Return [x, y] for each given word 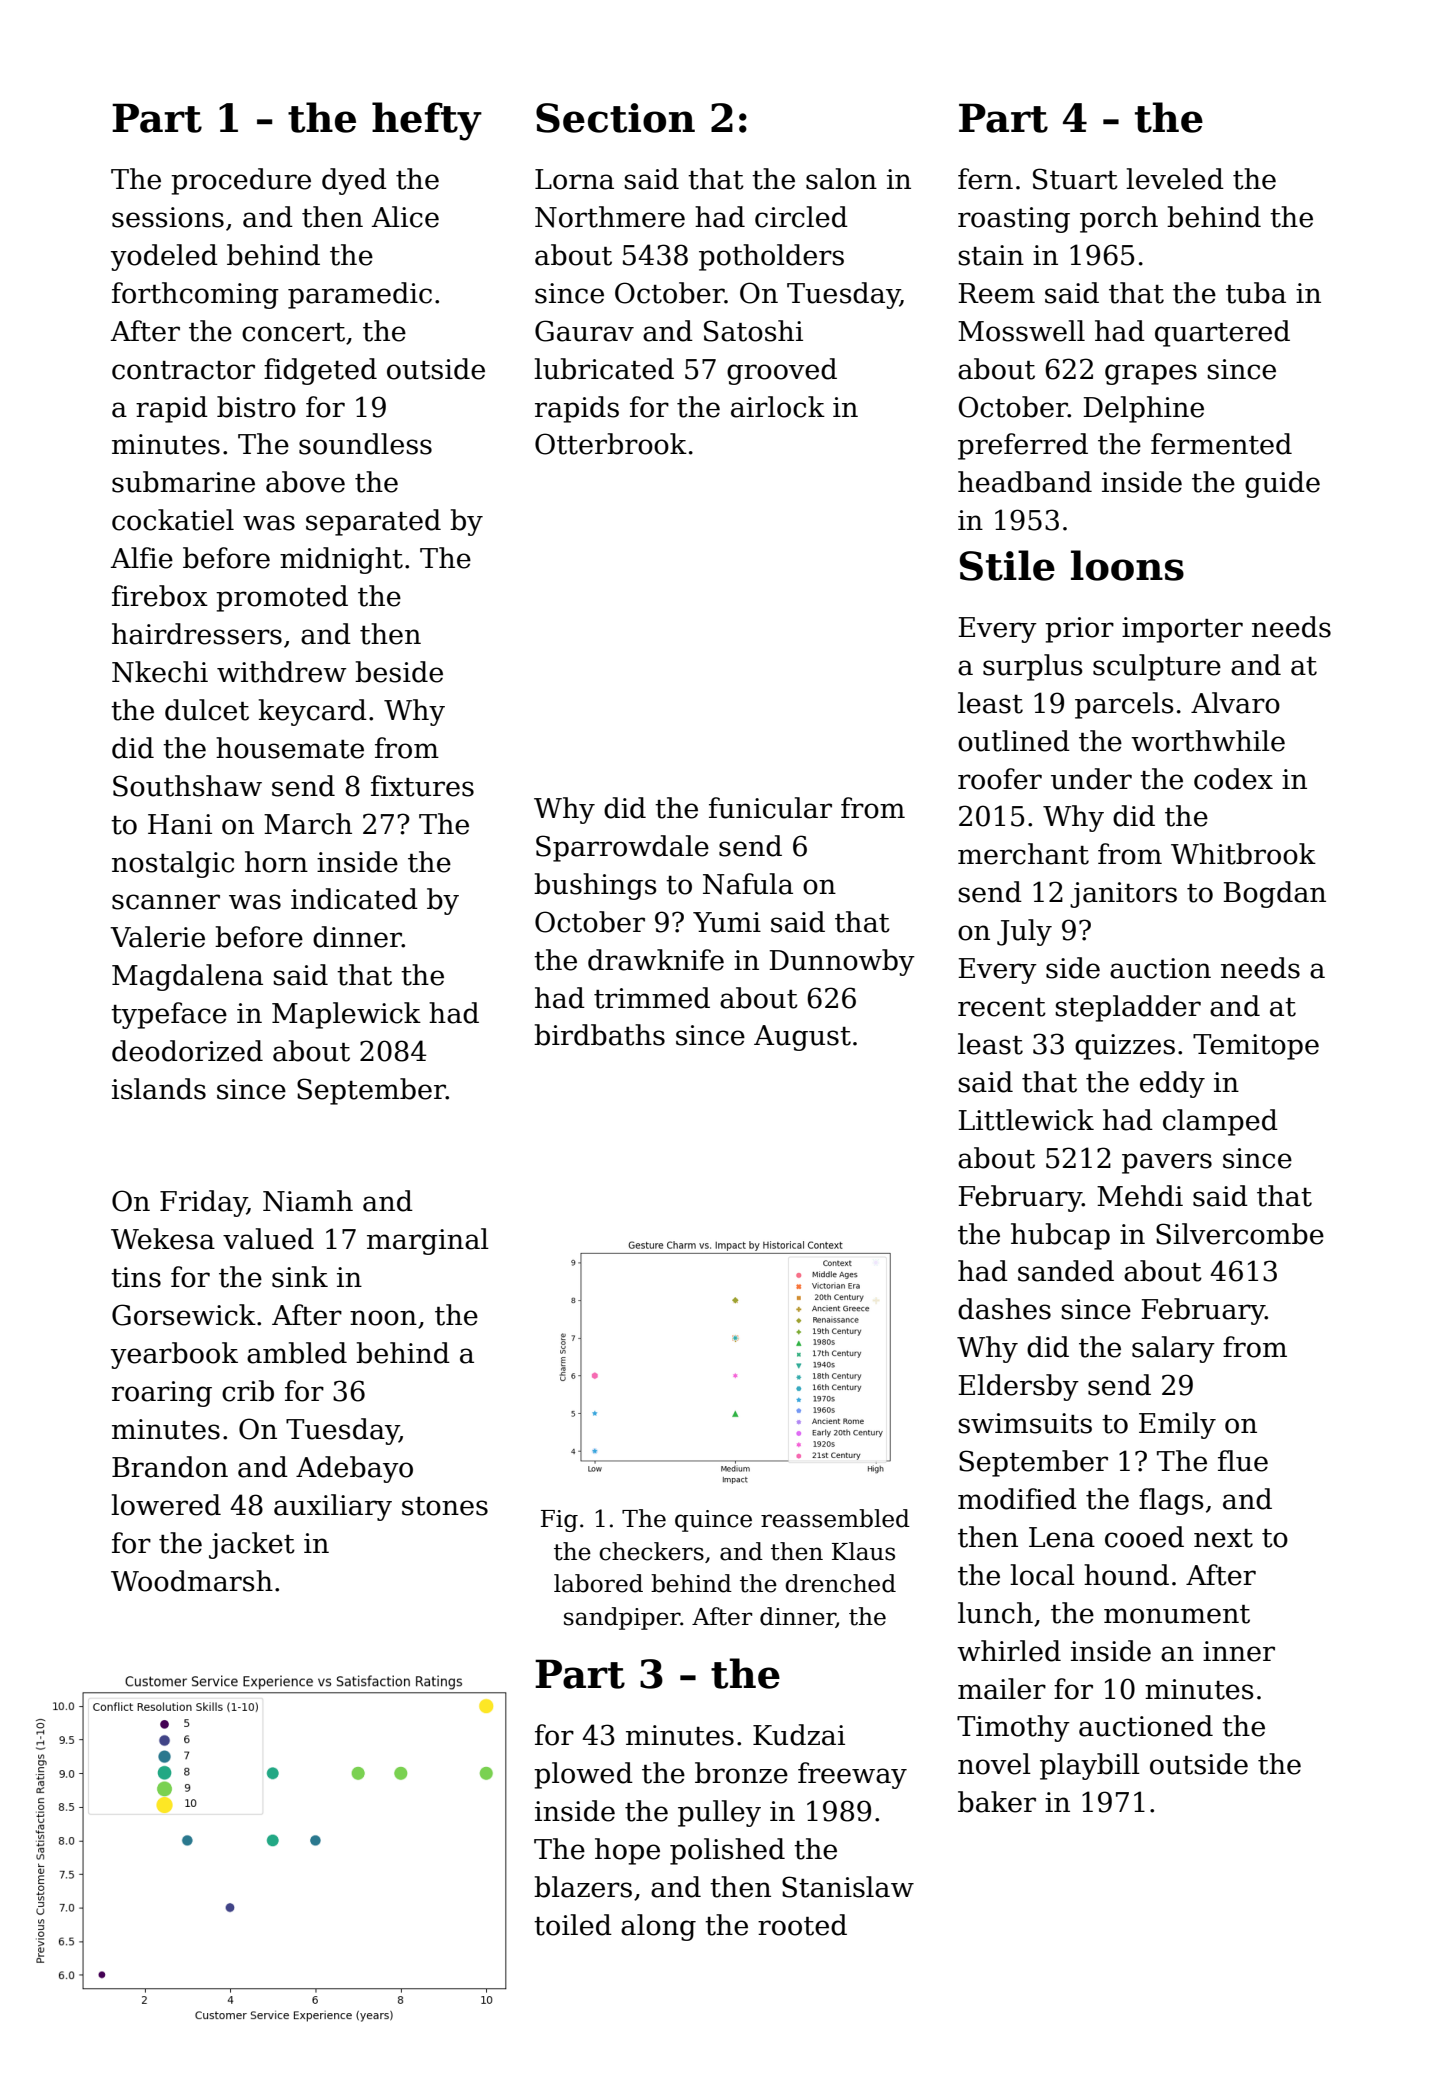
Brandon [170, 1467]
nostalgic [173, 864]
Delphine [1143, 409]
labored [598, 1583]
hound [1126, 1575]
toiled [573, 1925]
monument [1177, 1614]
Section [615, 118]
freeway [852, 1775]
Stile [1007, 565]
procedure [241, 181]
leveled [1175, 179]
